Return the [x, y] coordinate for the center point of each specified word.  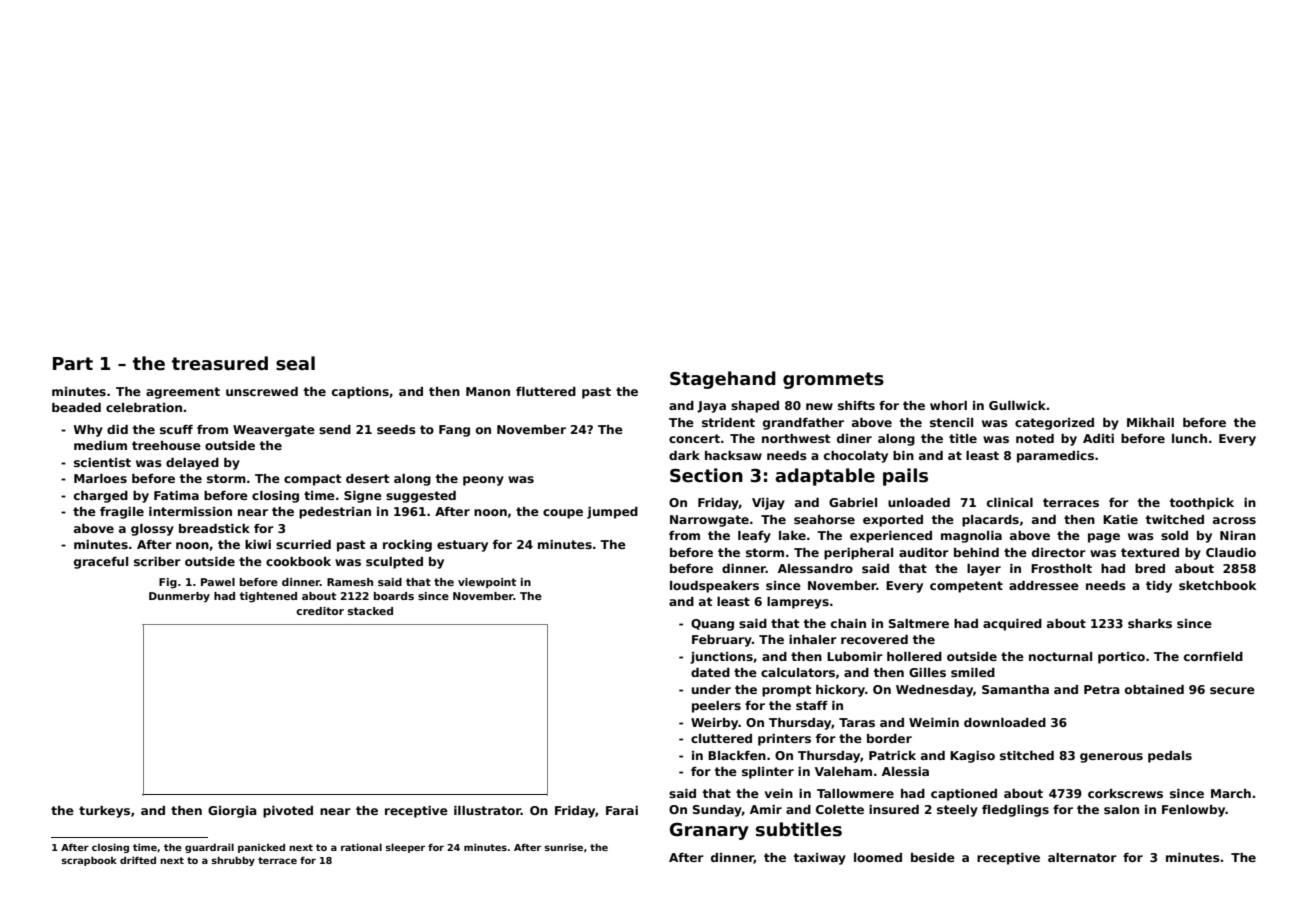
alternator [1082, 857]
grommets [833, 380]
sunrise [563, 847]
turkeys [104, 812]
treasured [220, 363]
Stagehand [723, 380]
